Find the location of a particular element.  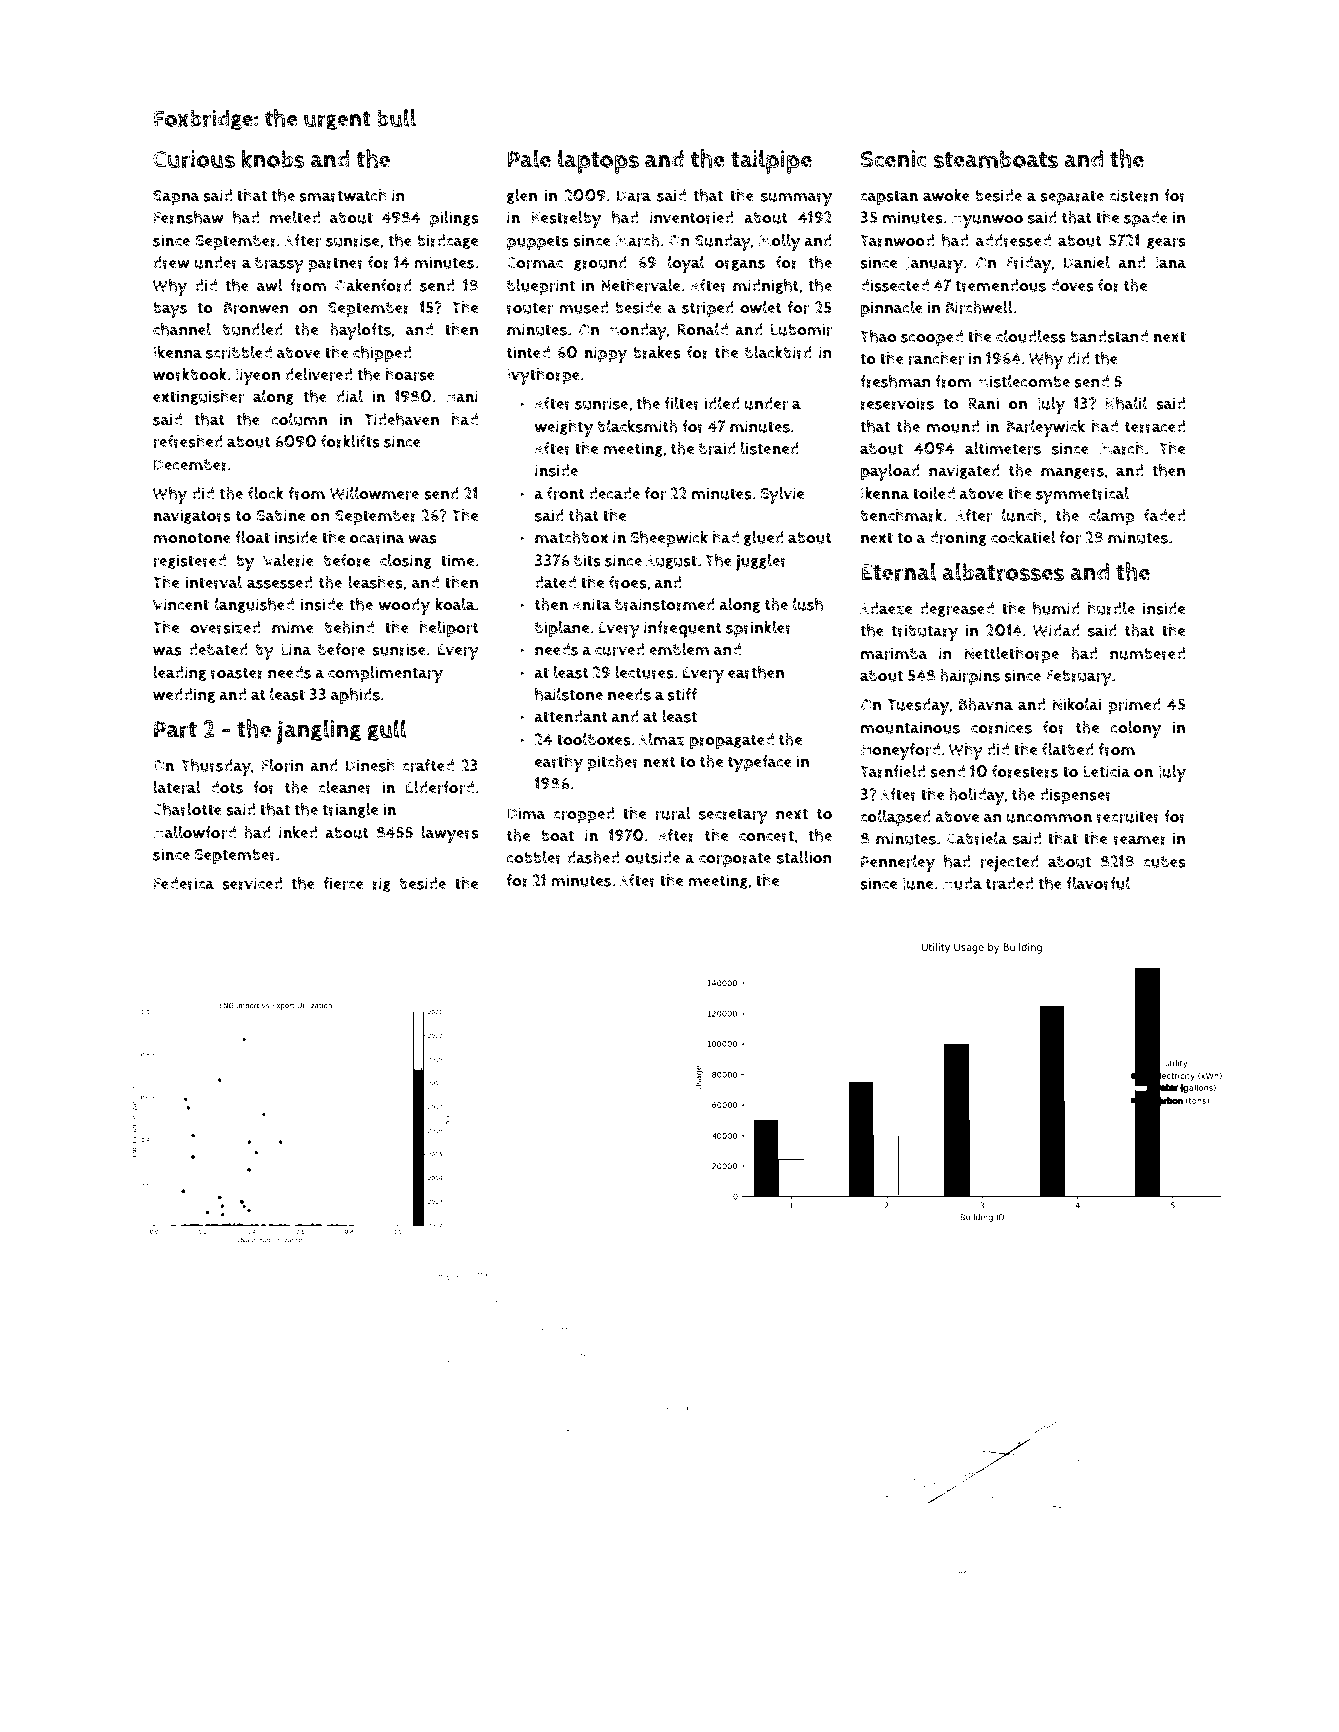

terraced is located at coordinates (1155, 426).
